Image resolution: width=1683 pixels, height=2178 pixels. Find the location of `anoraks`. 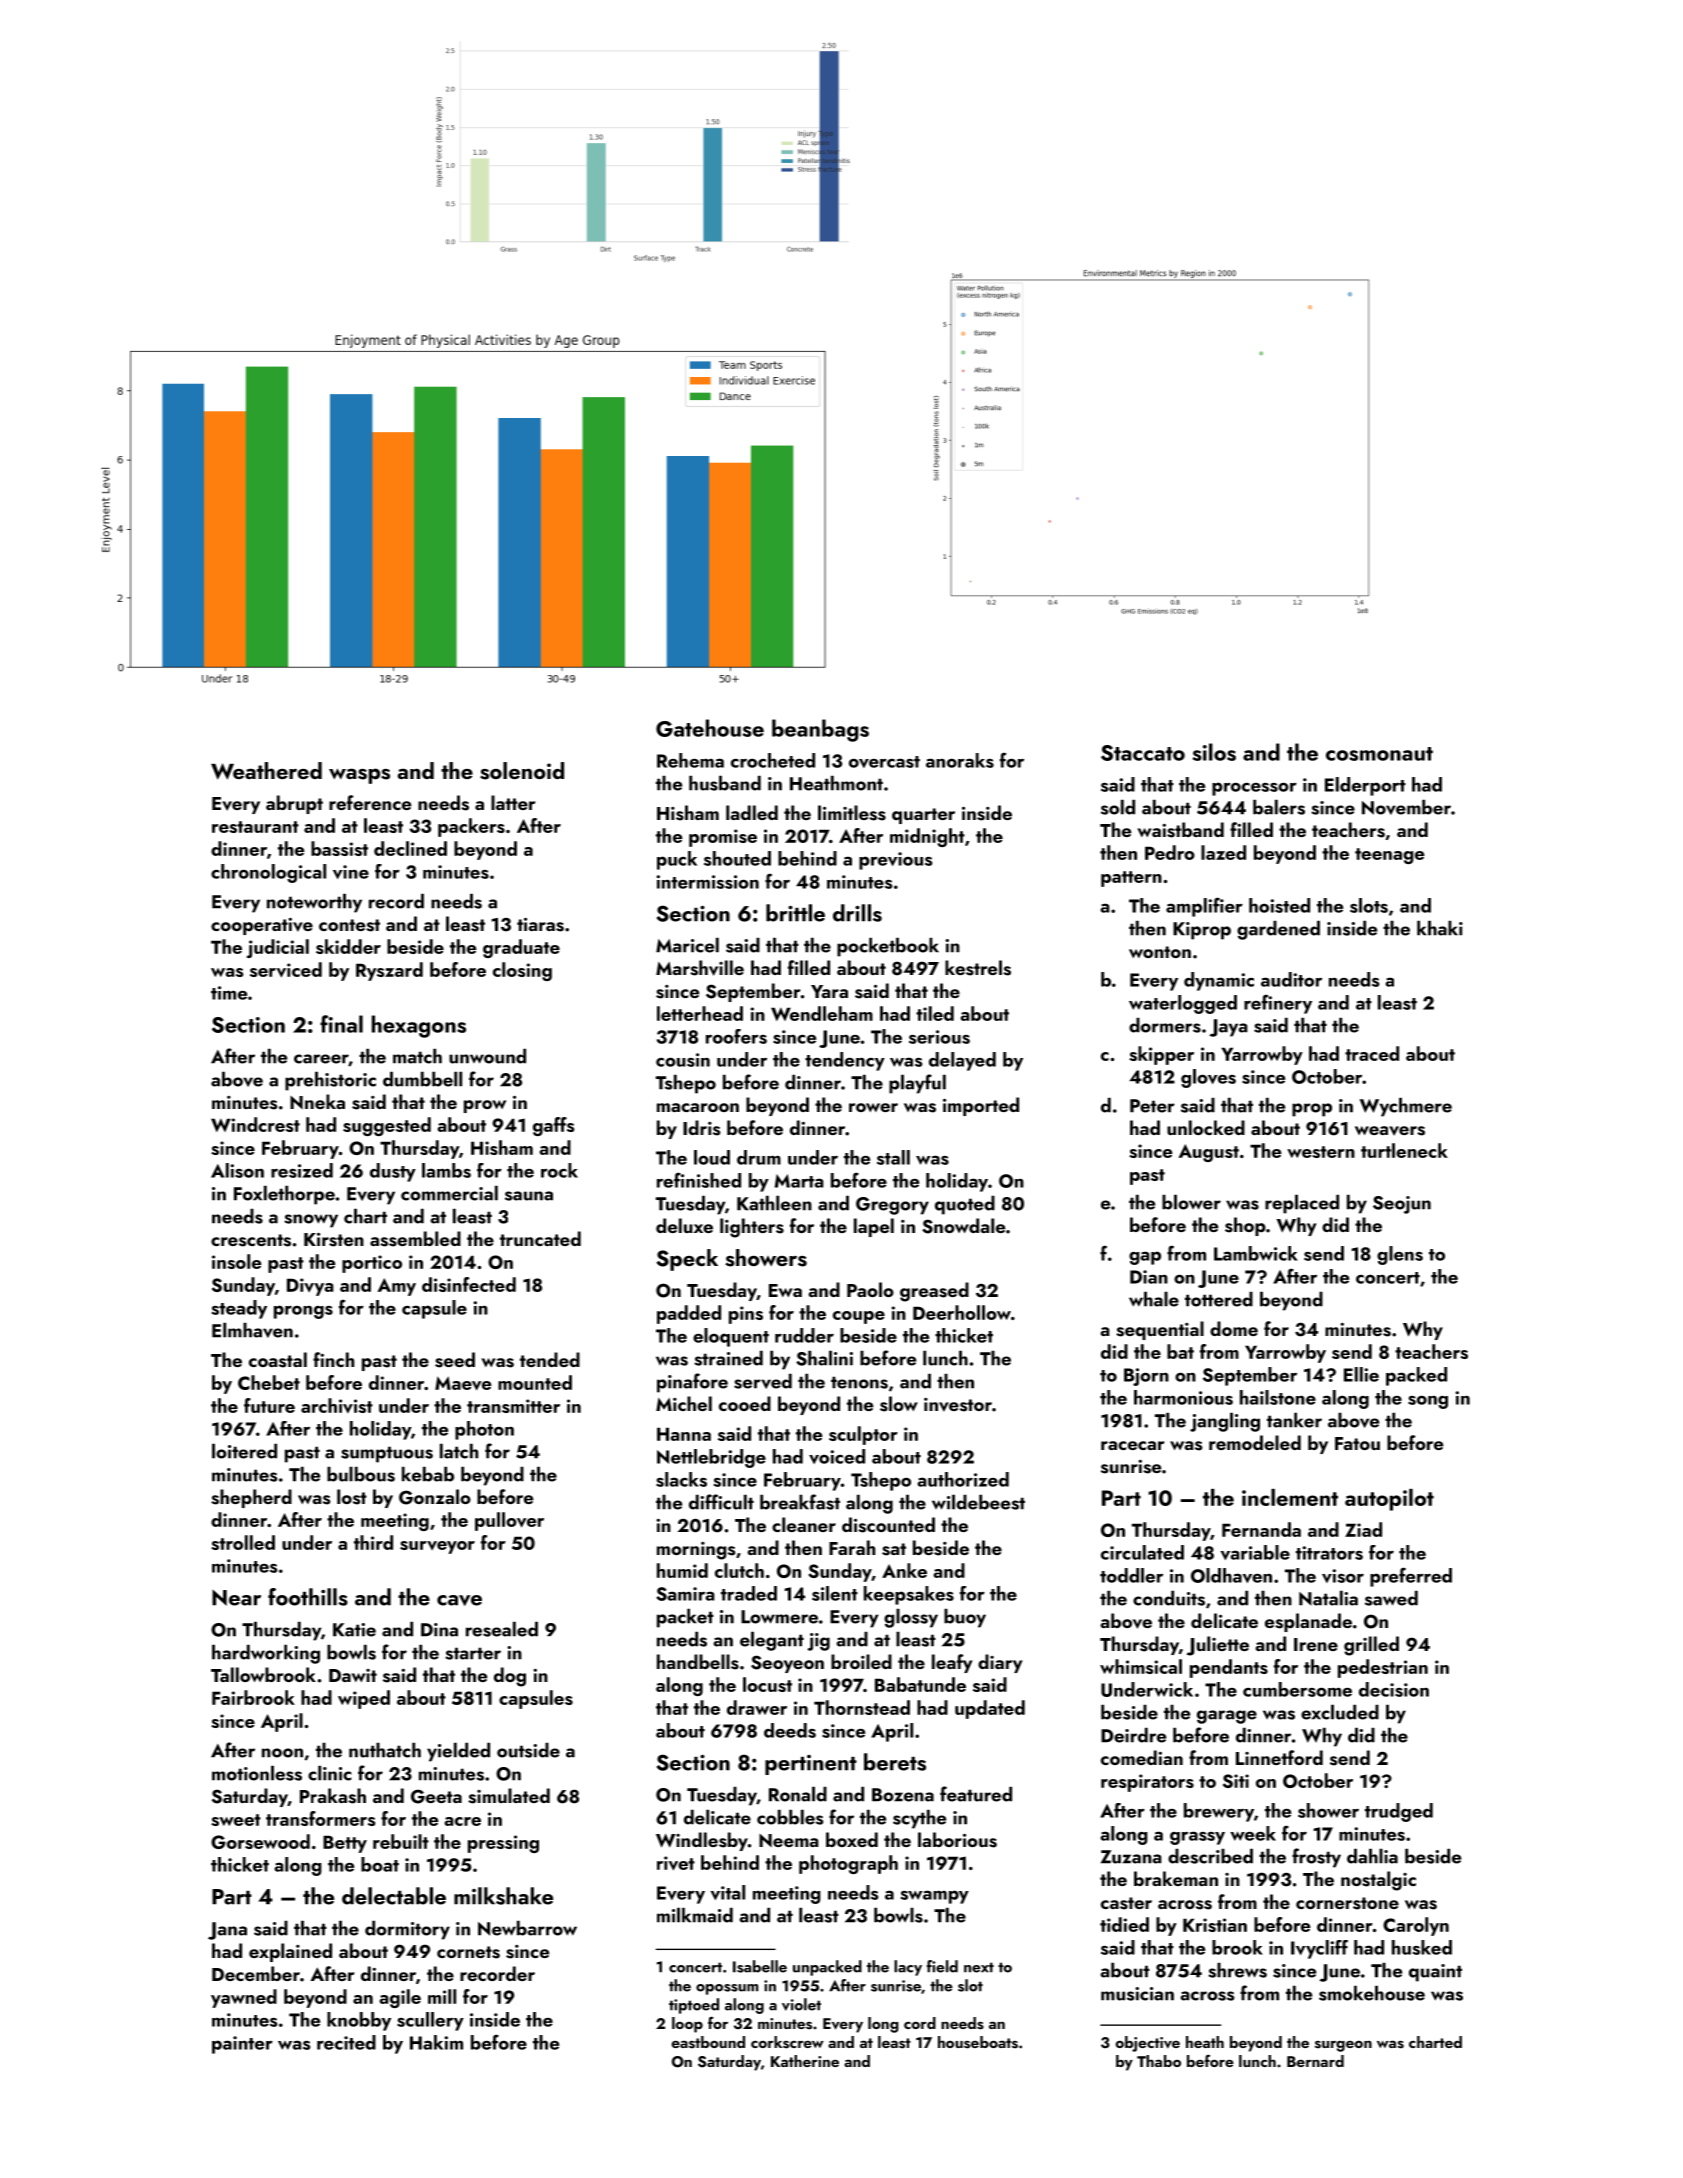

anoraks is located at coordinates (960, 760).
